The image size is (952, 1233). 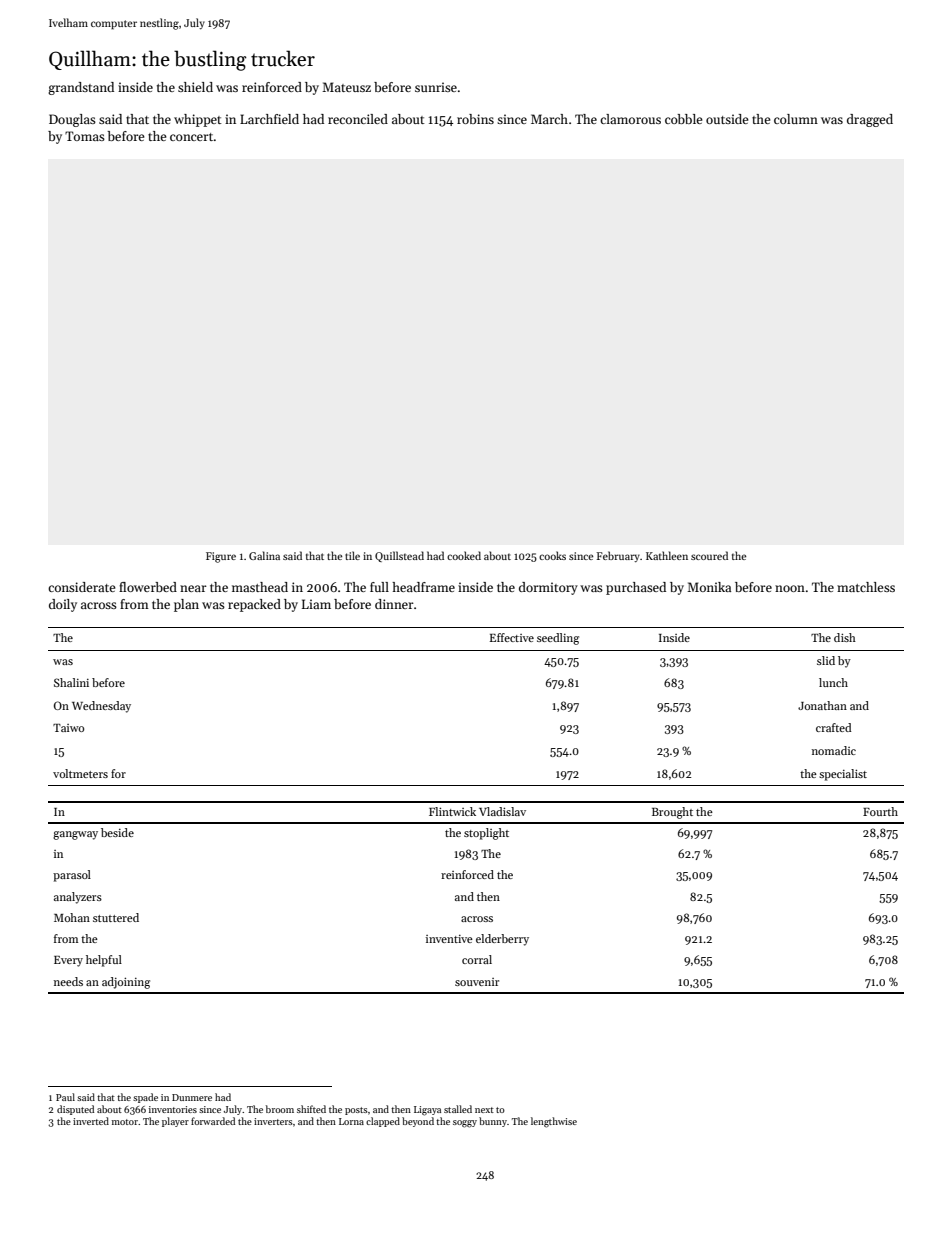 I want to click on cobble, so click(x=684, y=119).
